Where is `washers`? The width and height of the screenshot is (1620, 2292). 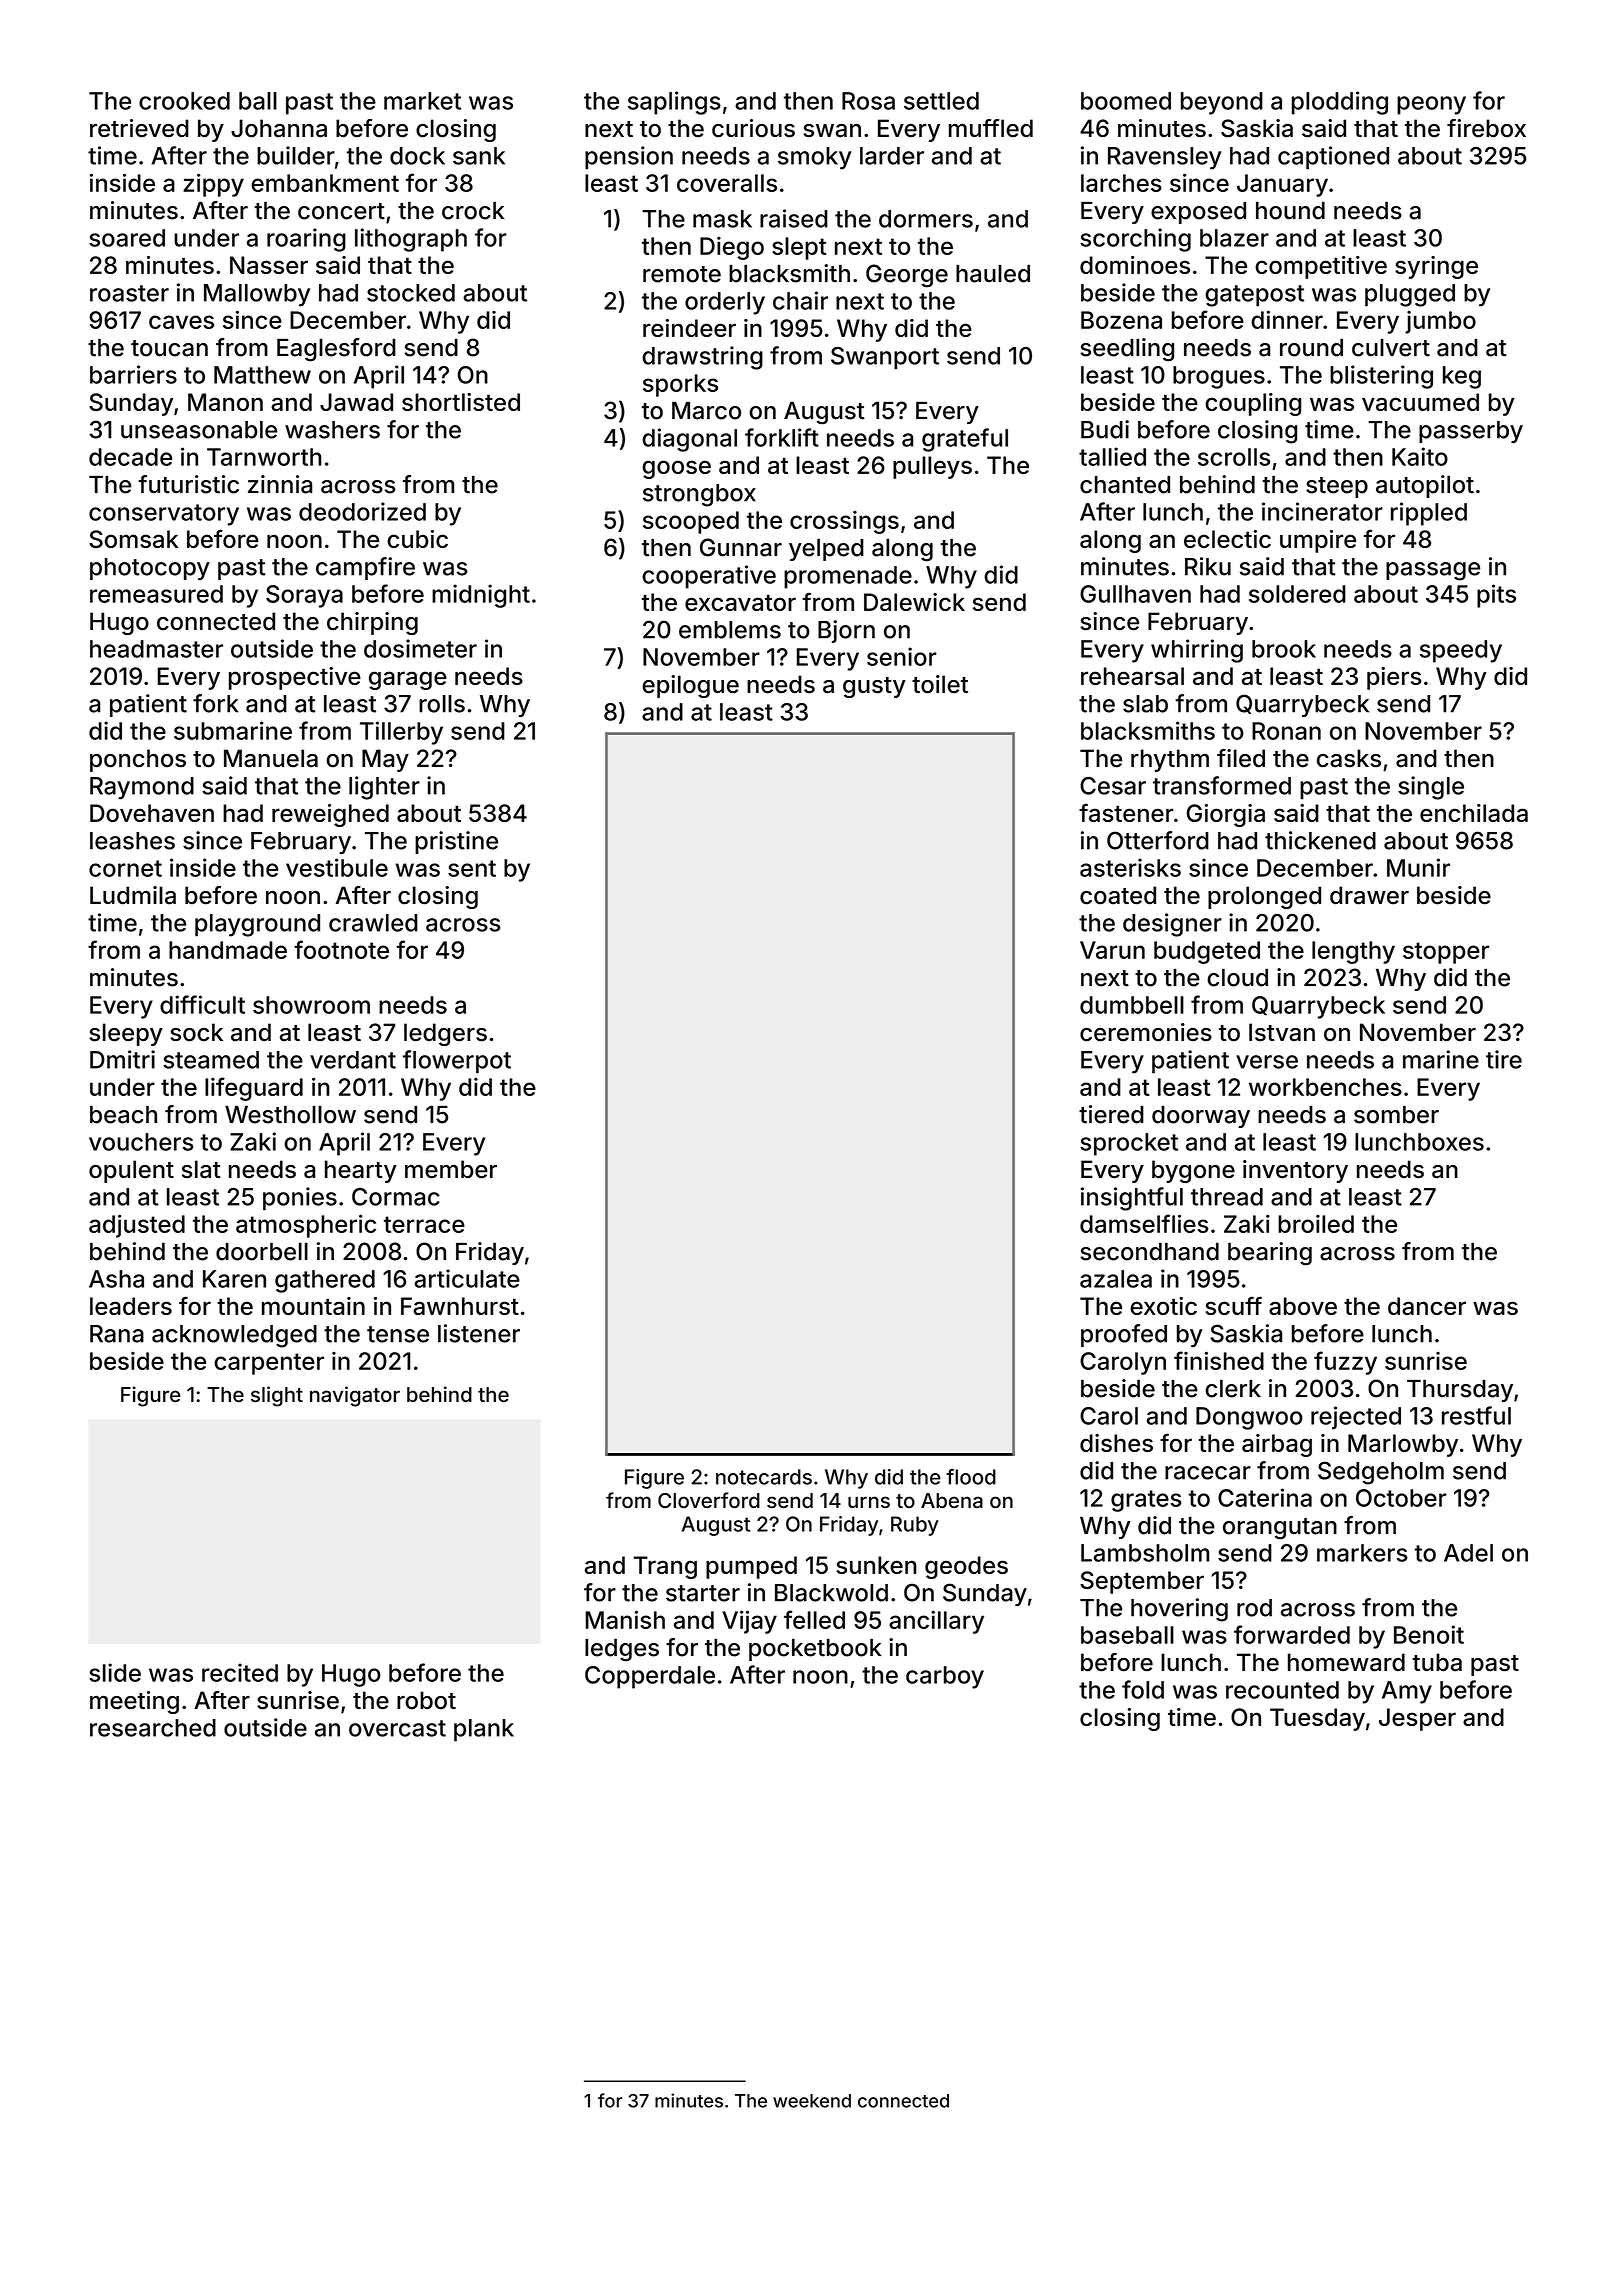 washers is located at coordinates (332, 430).
